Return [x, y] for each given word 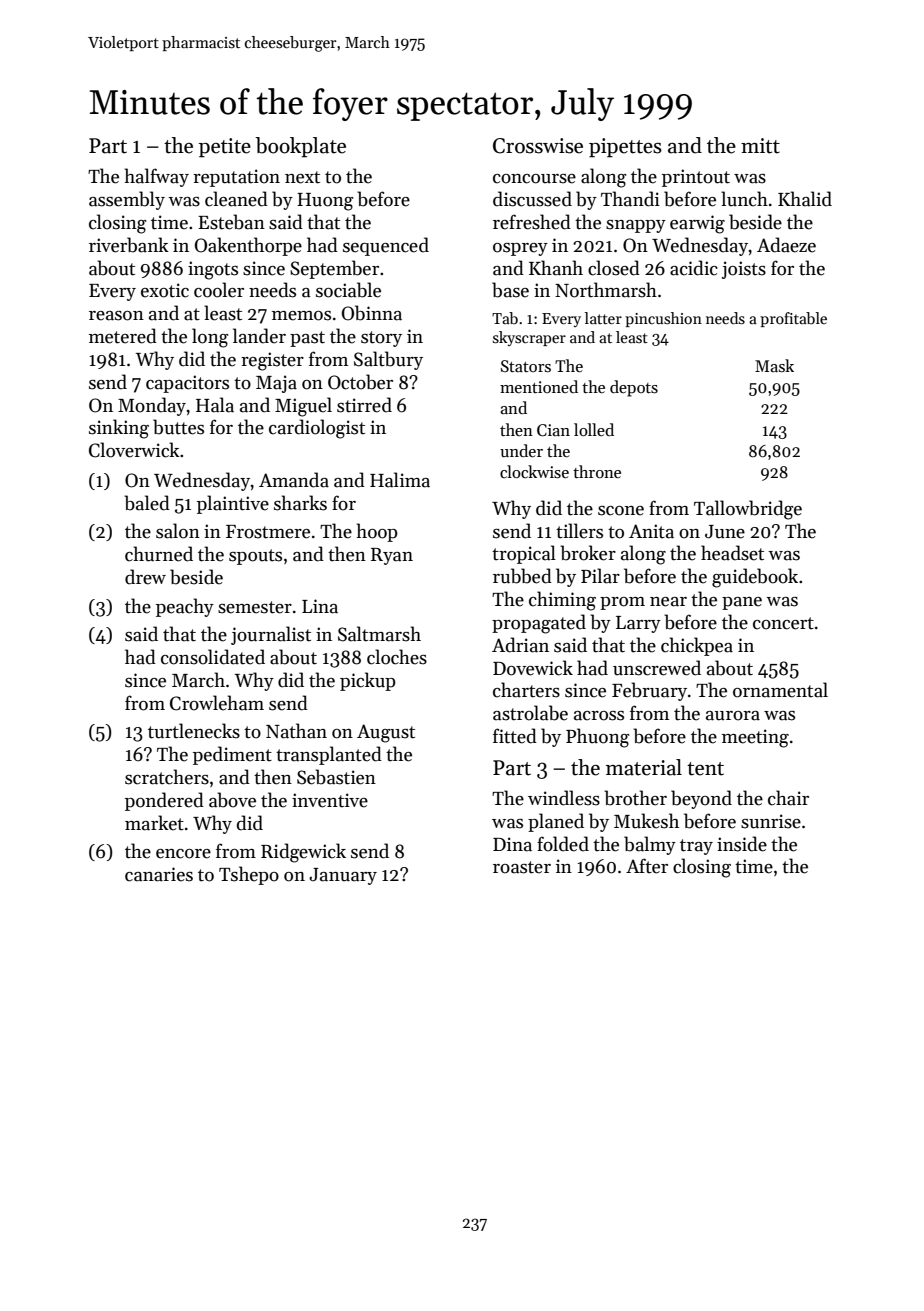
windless [564, 798]
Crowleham [217, 703]
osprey [520, 249]
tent [705, 769]
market [154, 823]
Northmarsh [606, 290]
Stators [526, 366]
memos [301, 316]
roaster [522, 867]
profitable [793, 319]
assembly [127, 200]
